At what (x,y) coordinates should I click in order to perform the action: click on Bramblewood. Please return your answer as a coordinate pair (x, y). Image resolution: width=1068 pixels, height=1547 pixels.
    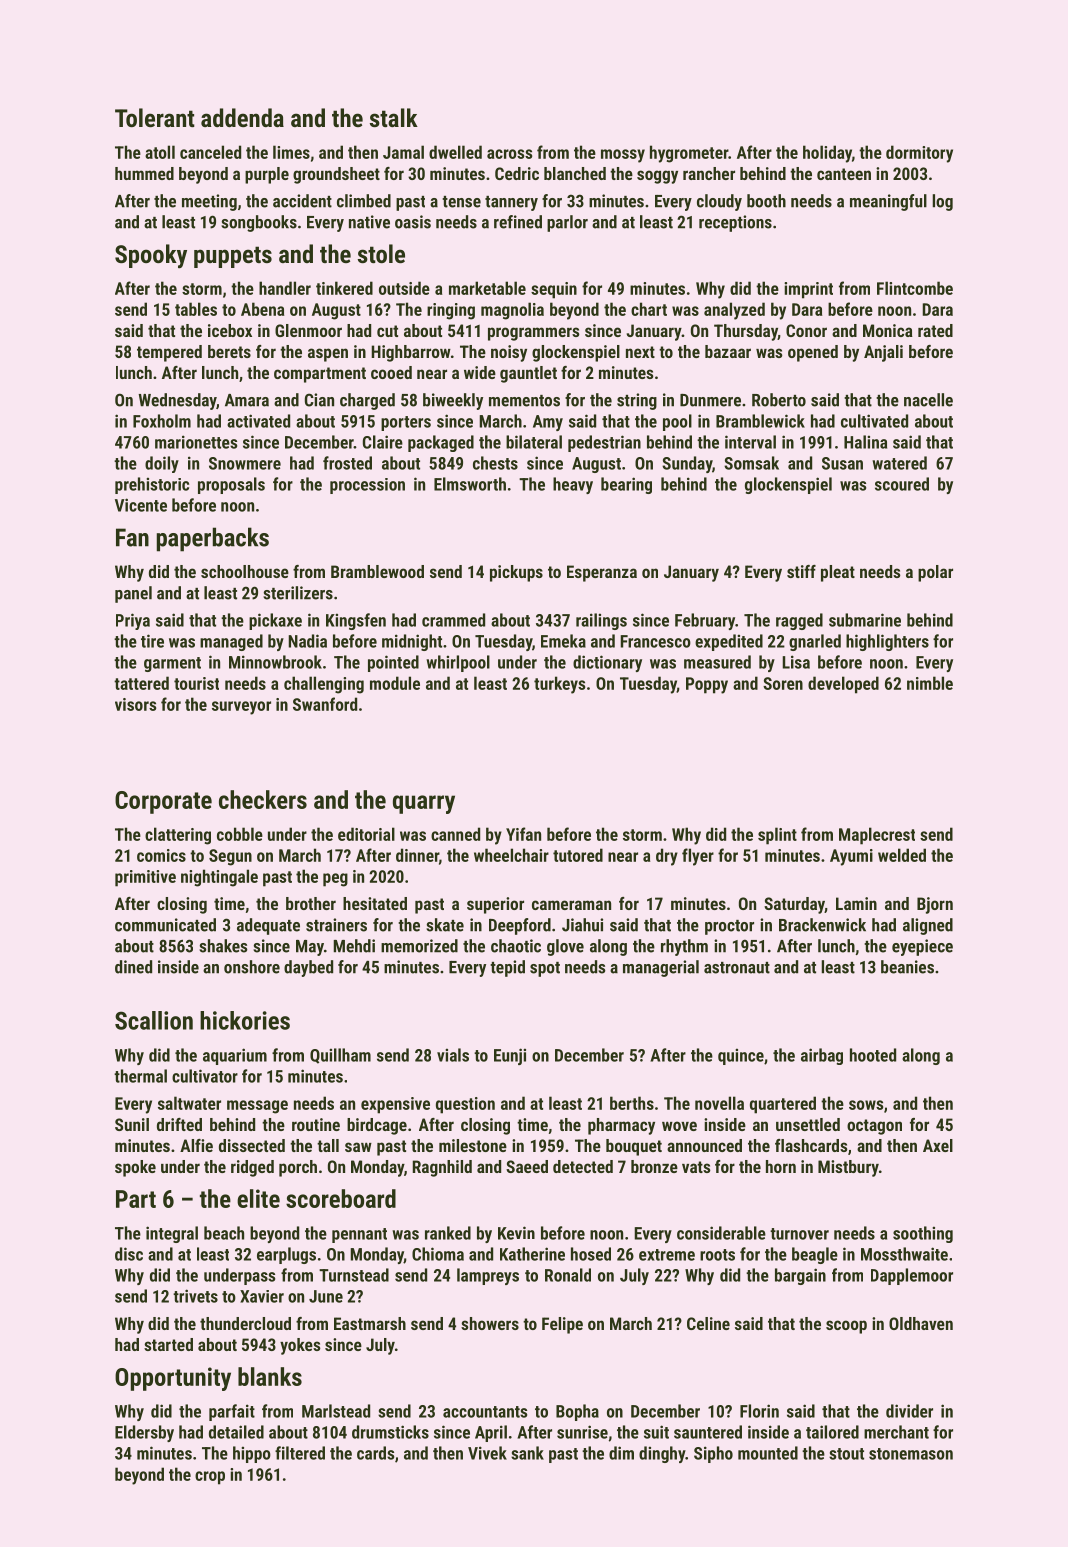
    Looking at the image, I should click on (377, 571).
